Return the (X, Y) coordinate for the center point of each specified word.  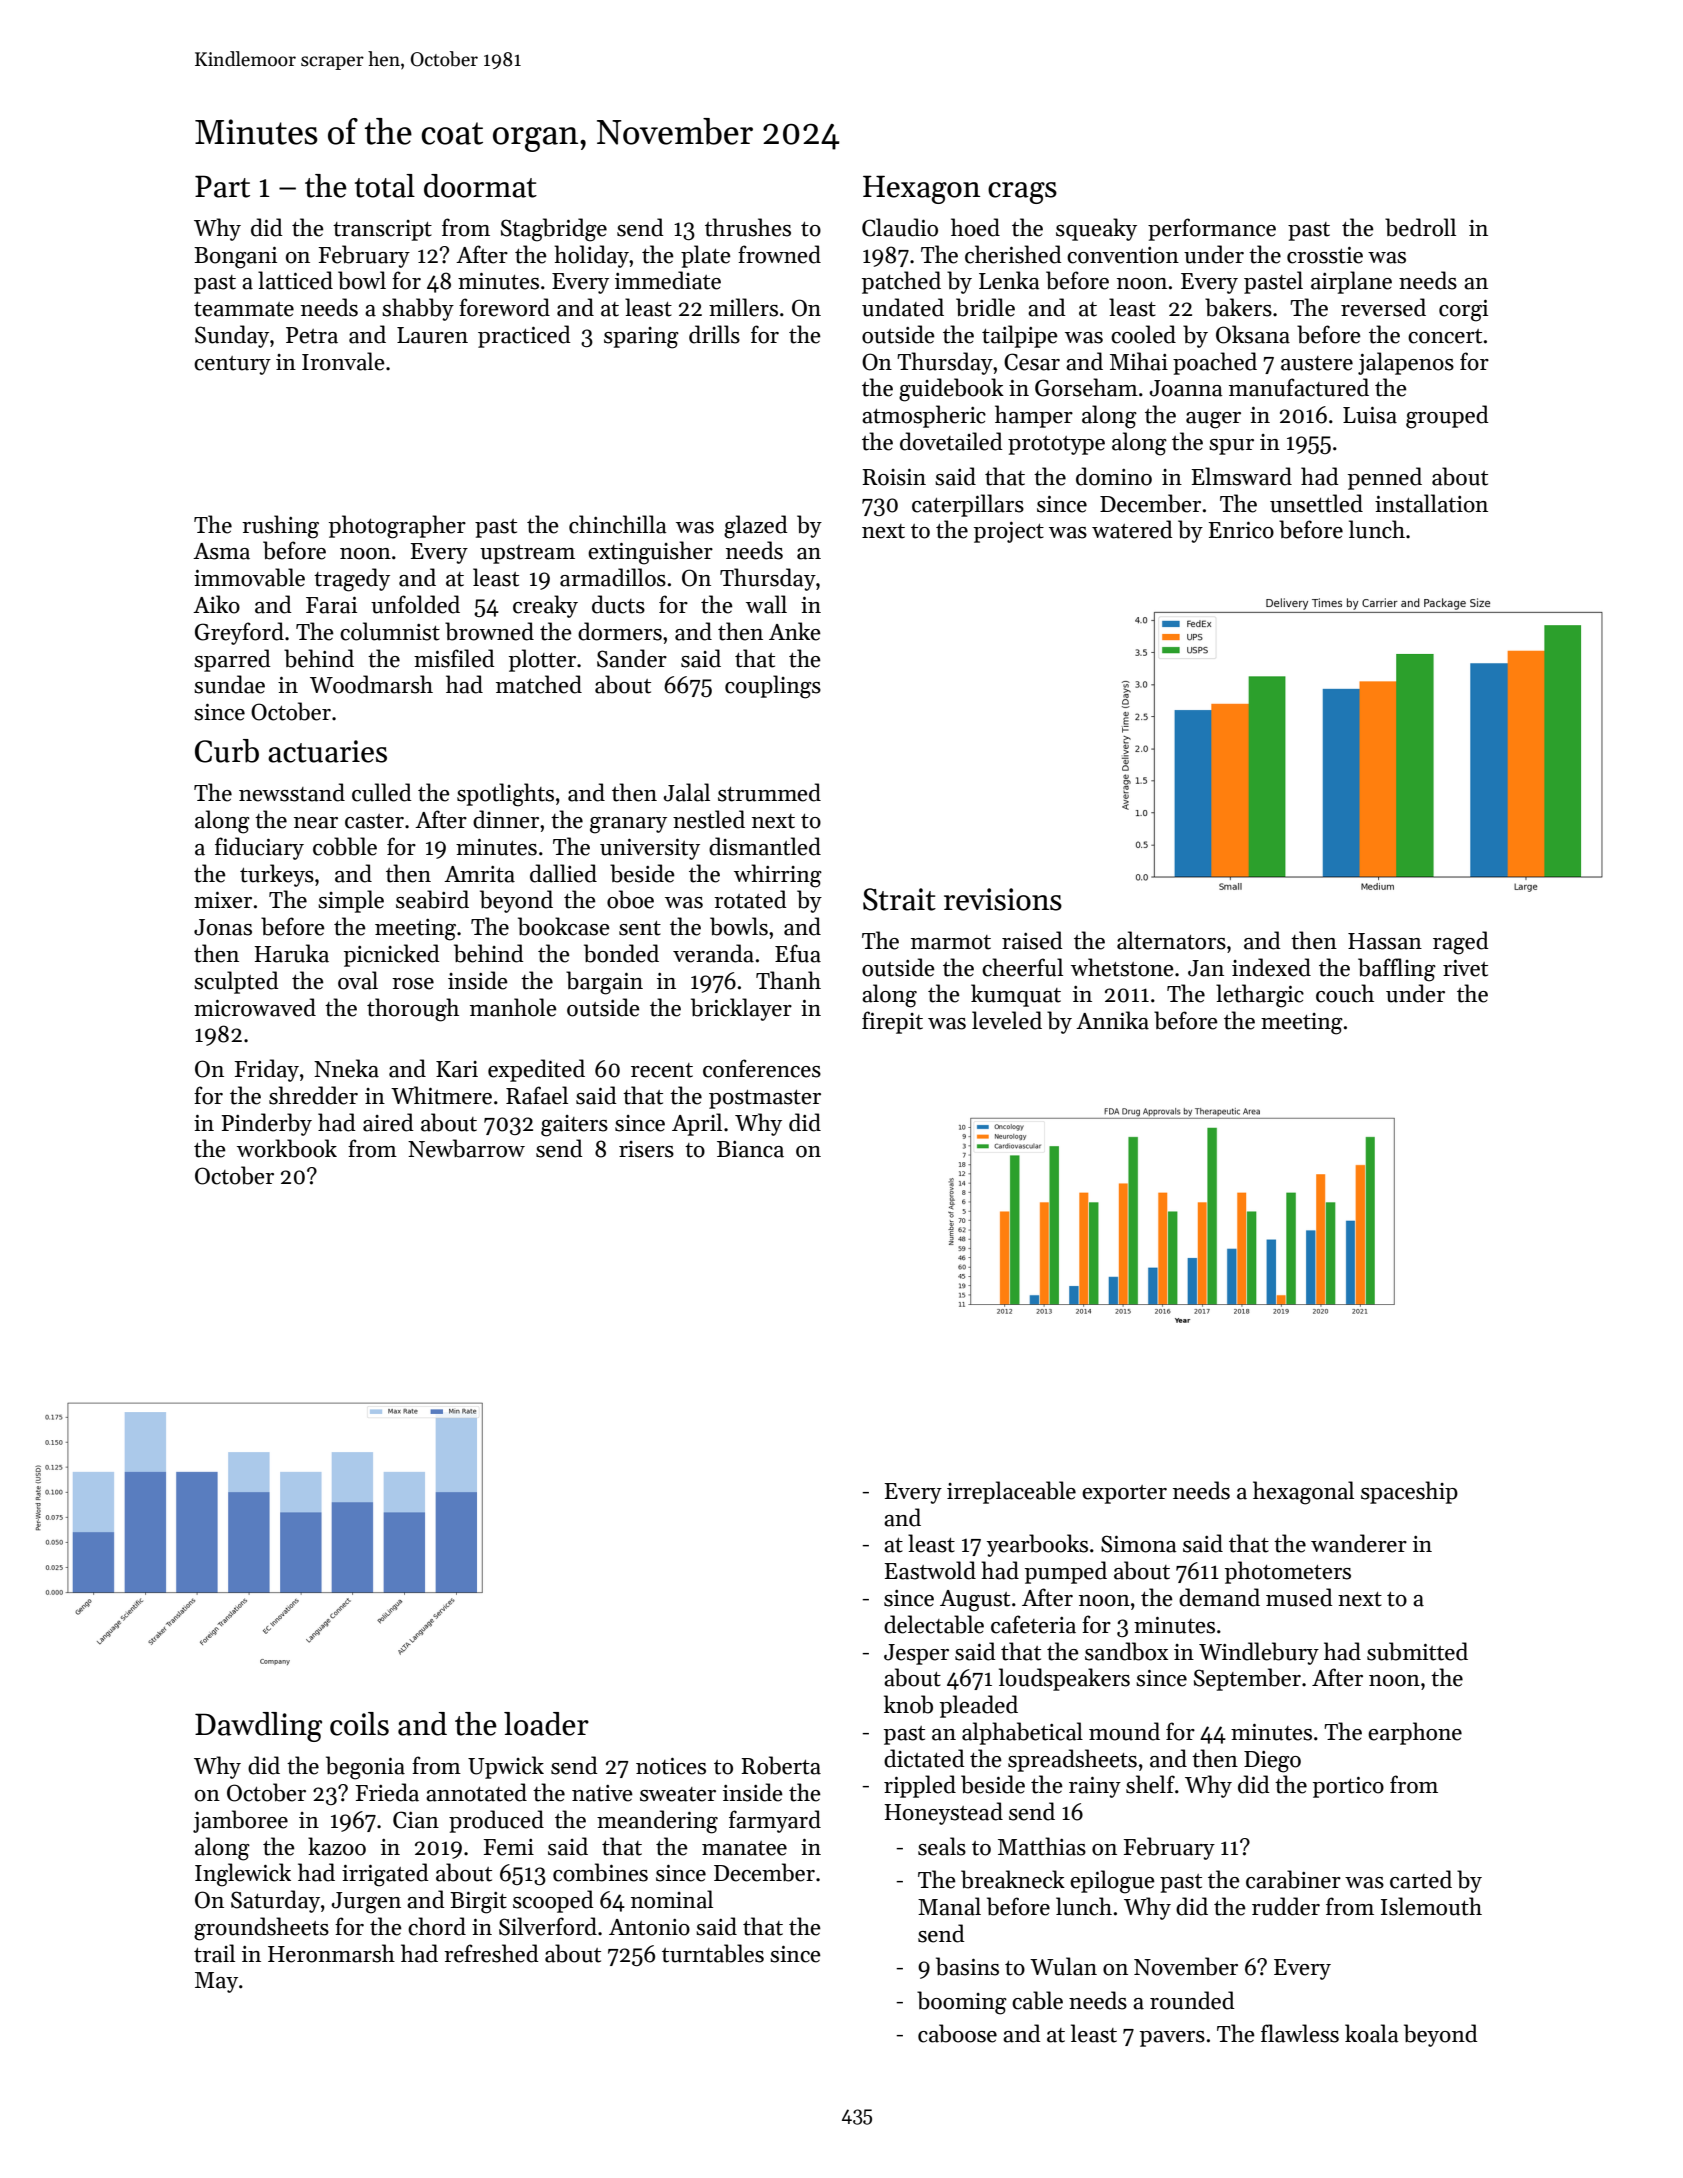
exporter (1124, 1494)
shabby (418, 309)
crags (1022, 193)
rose (413, 984)
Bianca (750, 1149)
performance (1212, 229)
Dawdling (258, 1727)
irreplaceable (1011, 1492)
